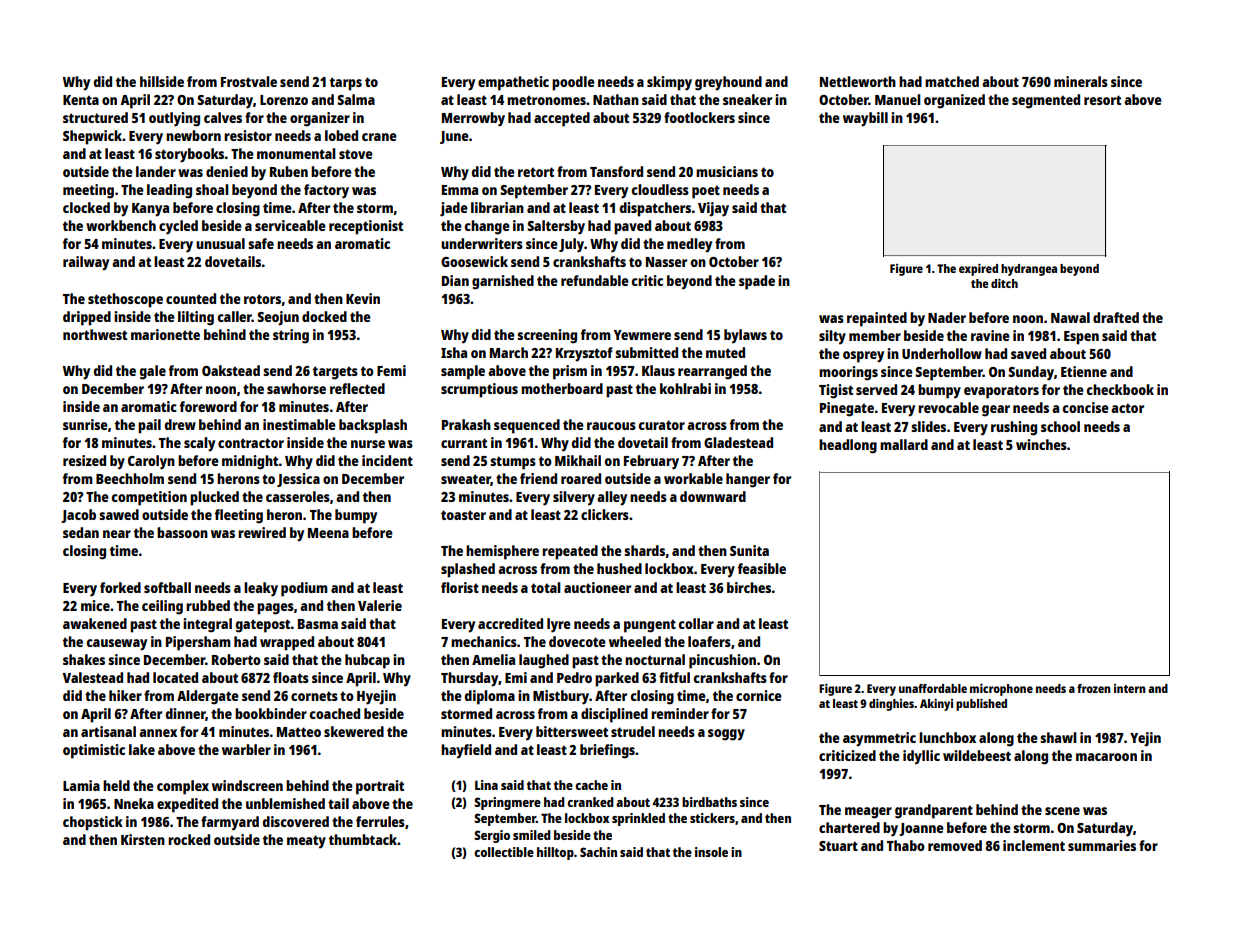 This screenshot has width=1233, height=952. I want to click on marionette, so click(165, 334).
